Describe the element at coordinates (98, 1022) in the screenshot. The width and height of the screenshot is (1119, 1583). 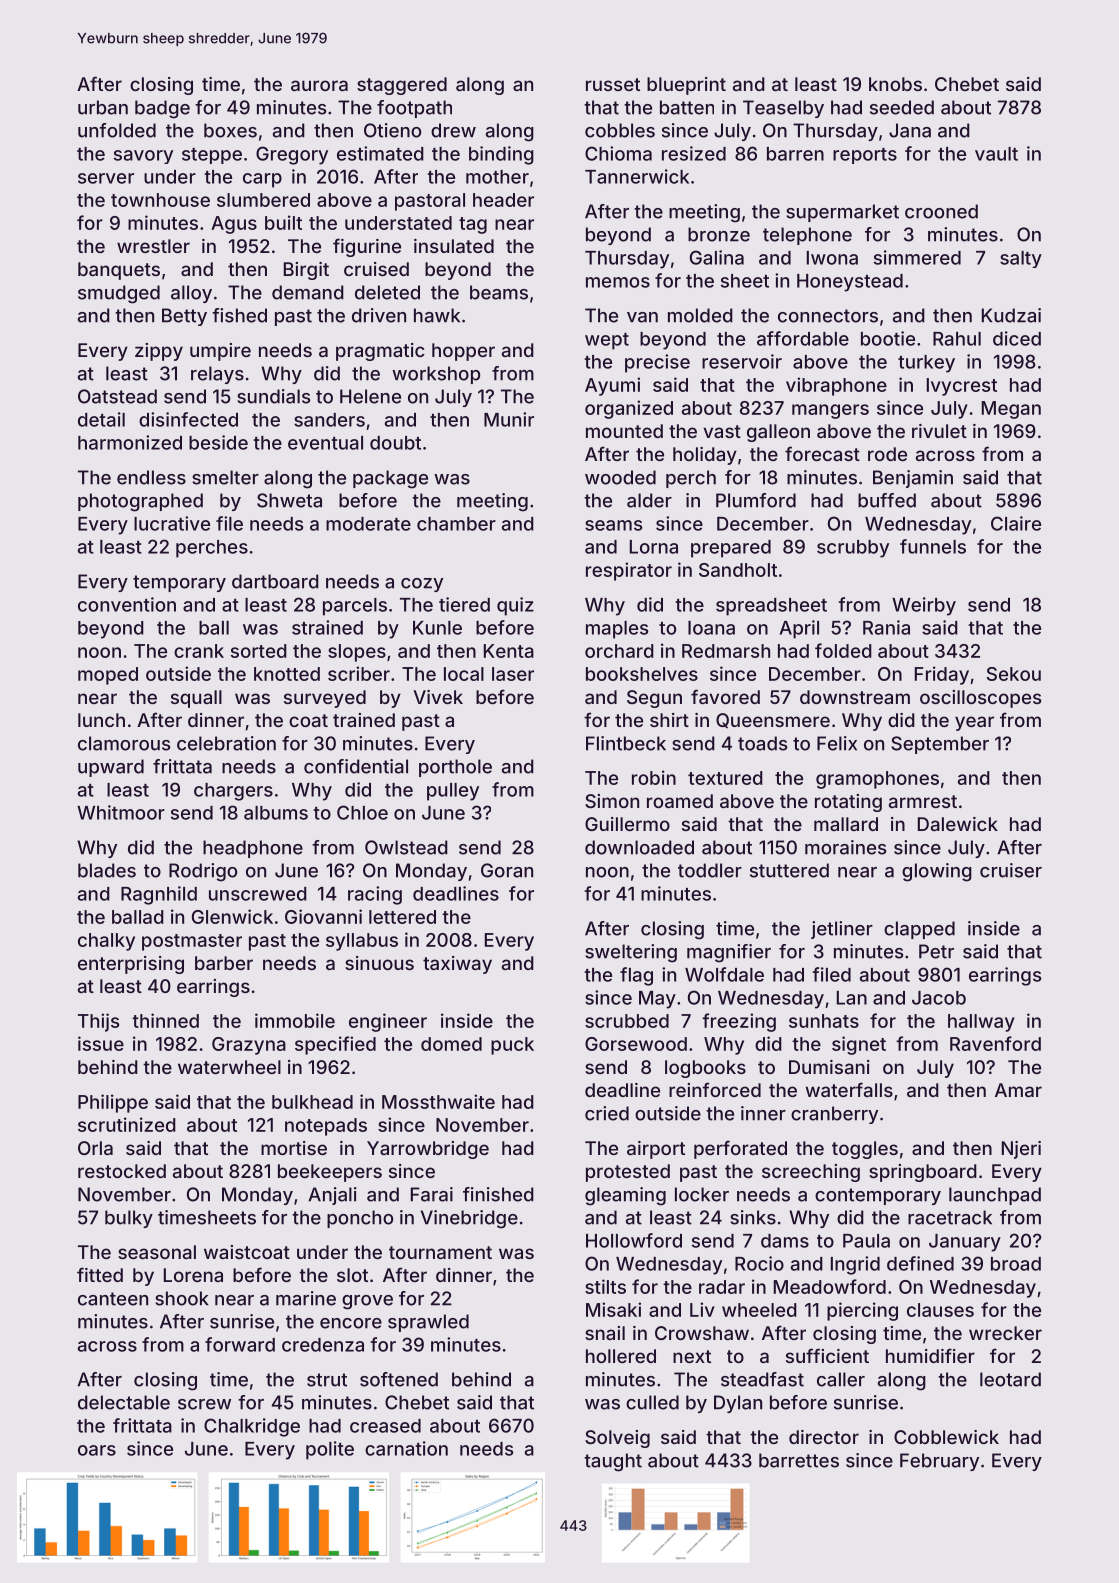
I see `Thijs` at that location.
